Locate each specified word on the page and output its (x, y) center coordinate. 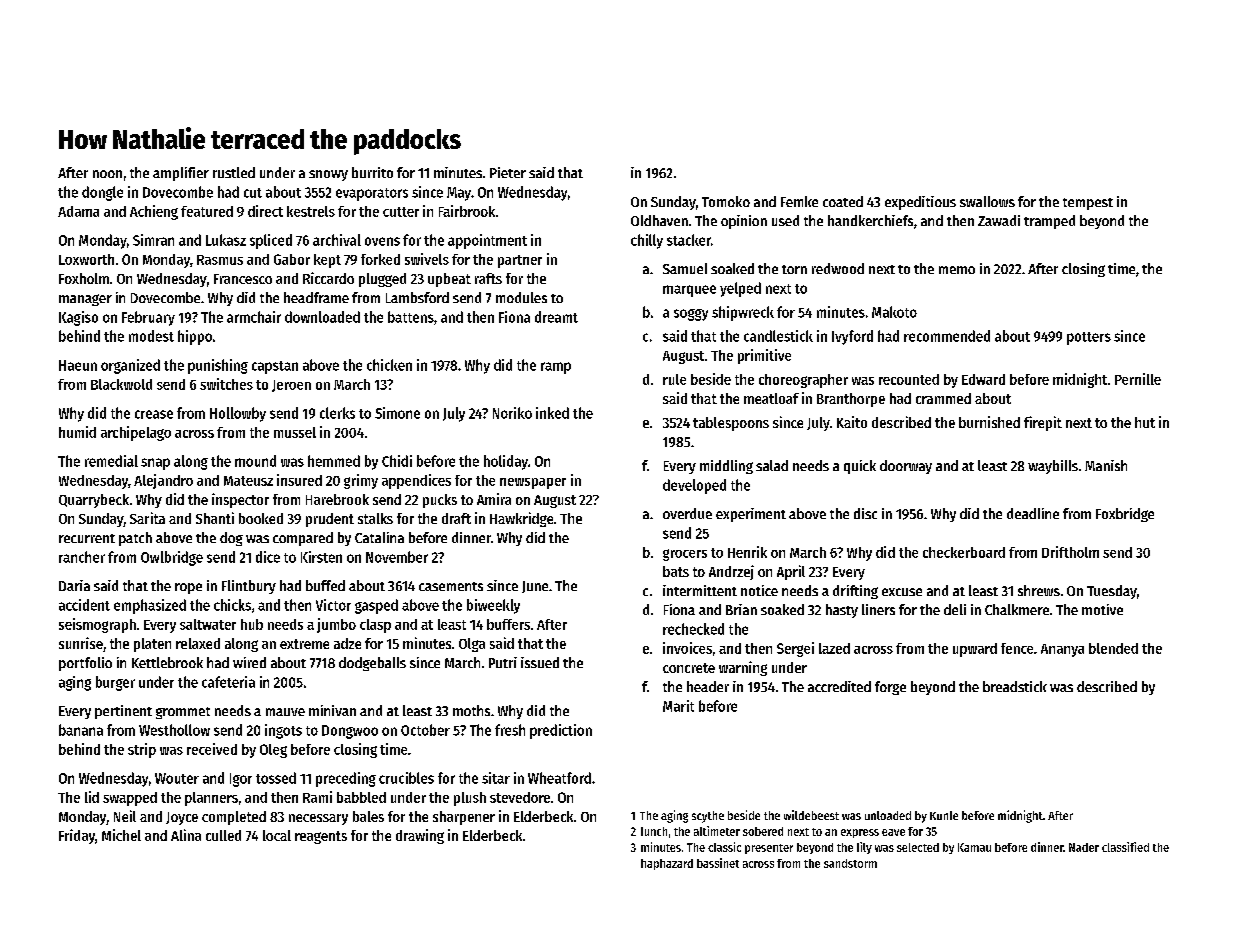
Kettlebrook (167, 662)
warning (743, 668)
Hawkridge (521, 519)
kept (327, 261)
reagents (321, 837)
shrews (1039, 590)
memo (957, 270)
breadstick (1015, 686)
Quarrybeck (94, 501)
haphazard (667, 864)
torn (794, 269)
